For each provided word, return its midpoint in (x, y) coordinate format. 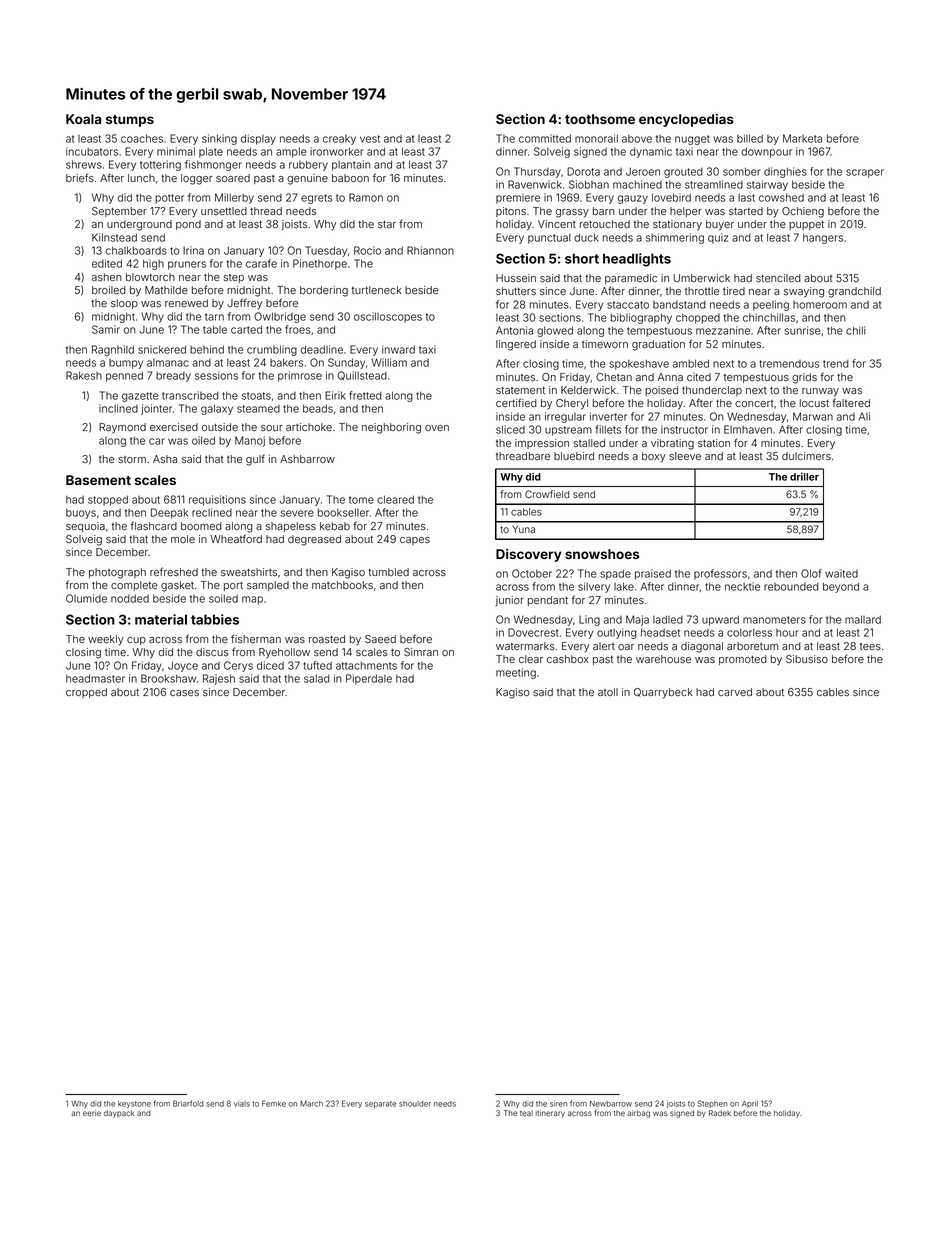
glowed (555, 331)
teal (526, 1113)
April (750, 1104)
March (311, 1104)
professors (720, 574)
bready (173, 377)
